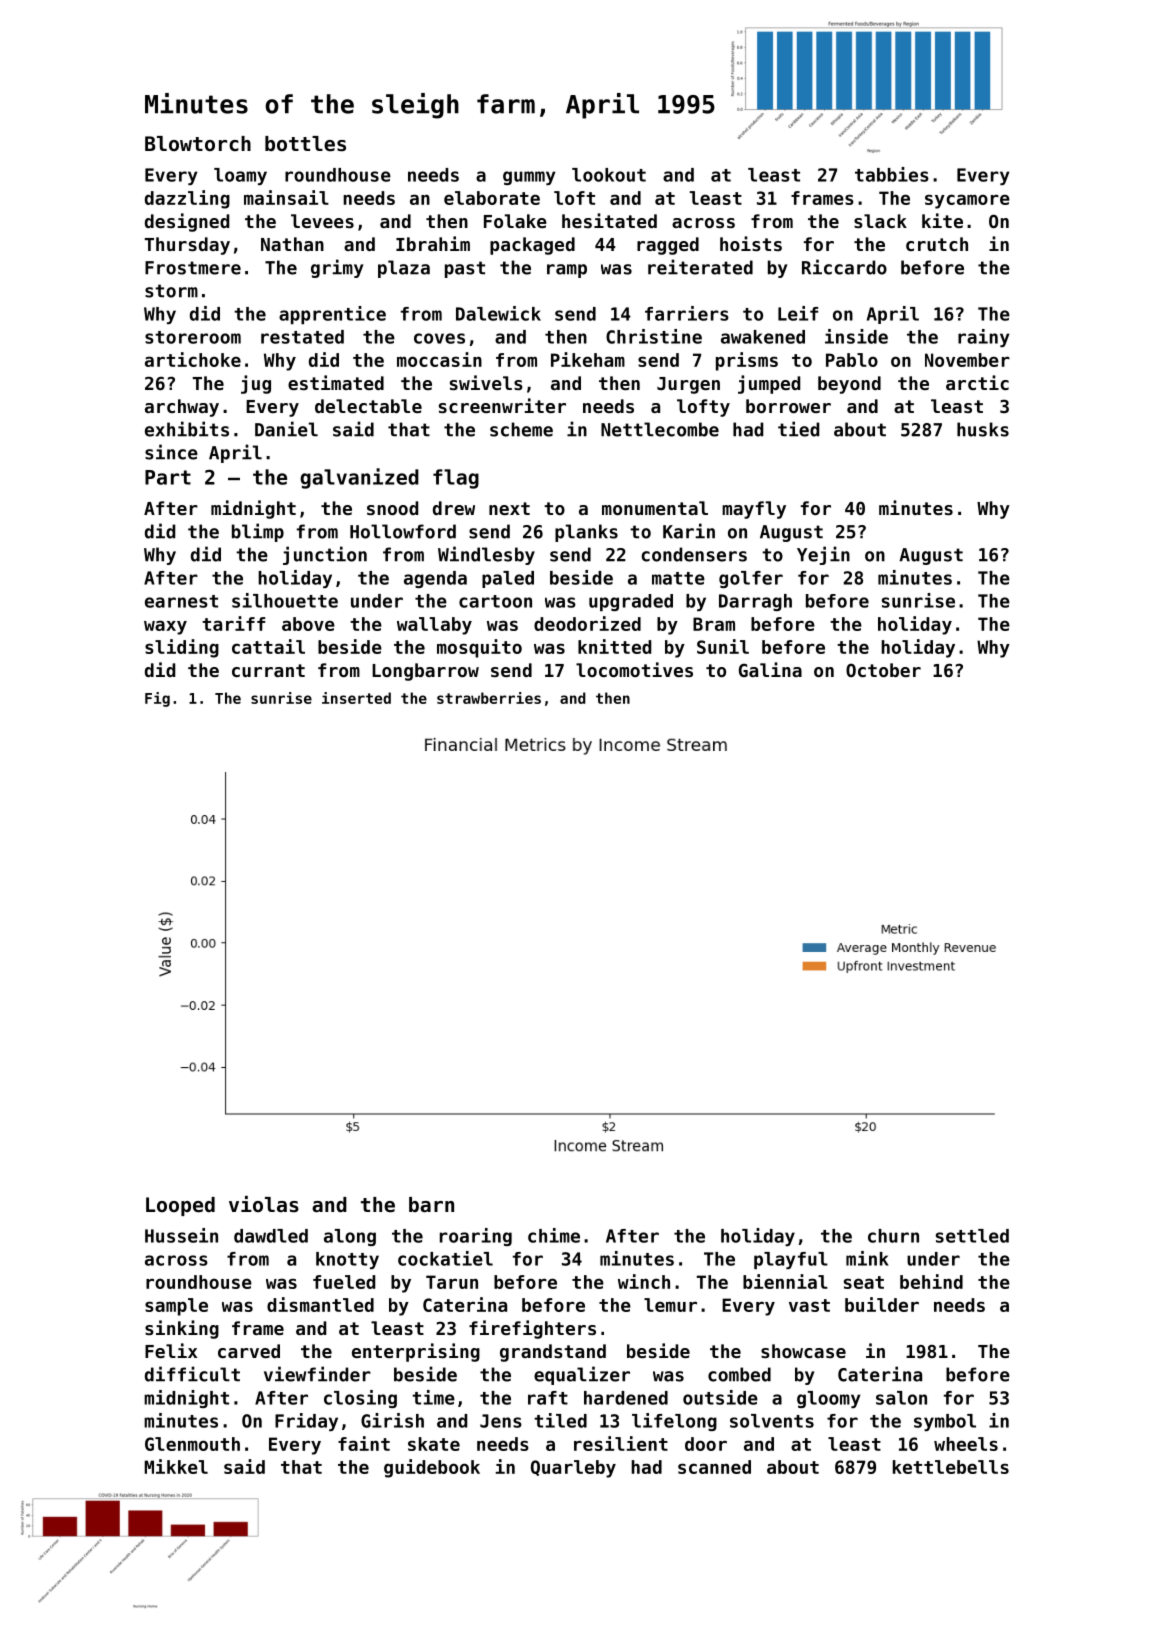  Describe the element at coordinates (268, 670) in the document. I see `currant` at that location.
